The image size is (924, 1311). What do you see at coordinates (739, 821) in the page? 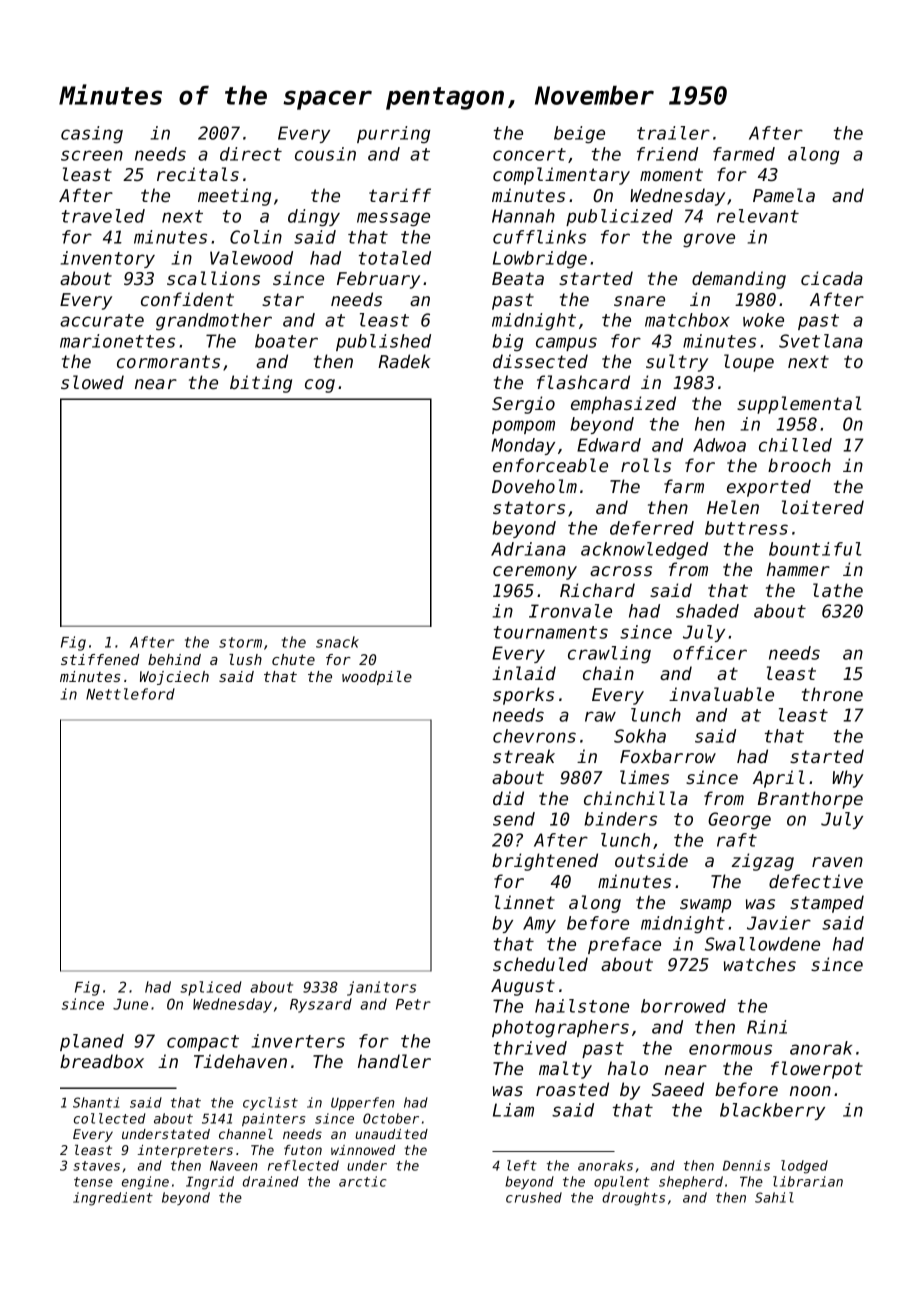
I see `George` at bounding box center [739, 821].
